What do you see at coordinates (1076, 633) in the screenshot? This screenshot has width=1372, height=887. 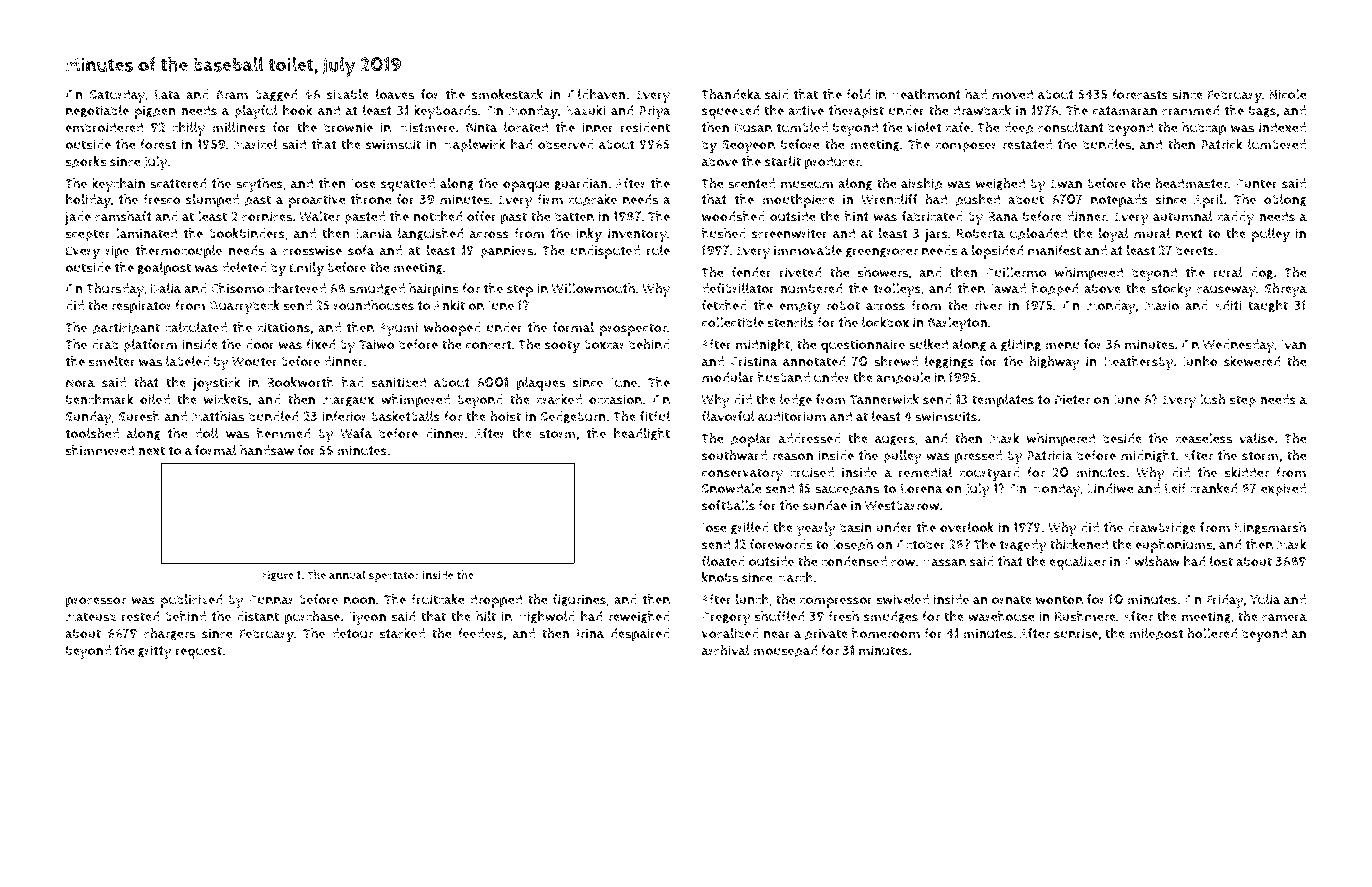 I see `sunrise` at bounding box center [1076, 633].
